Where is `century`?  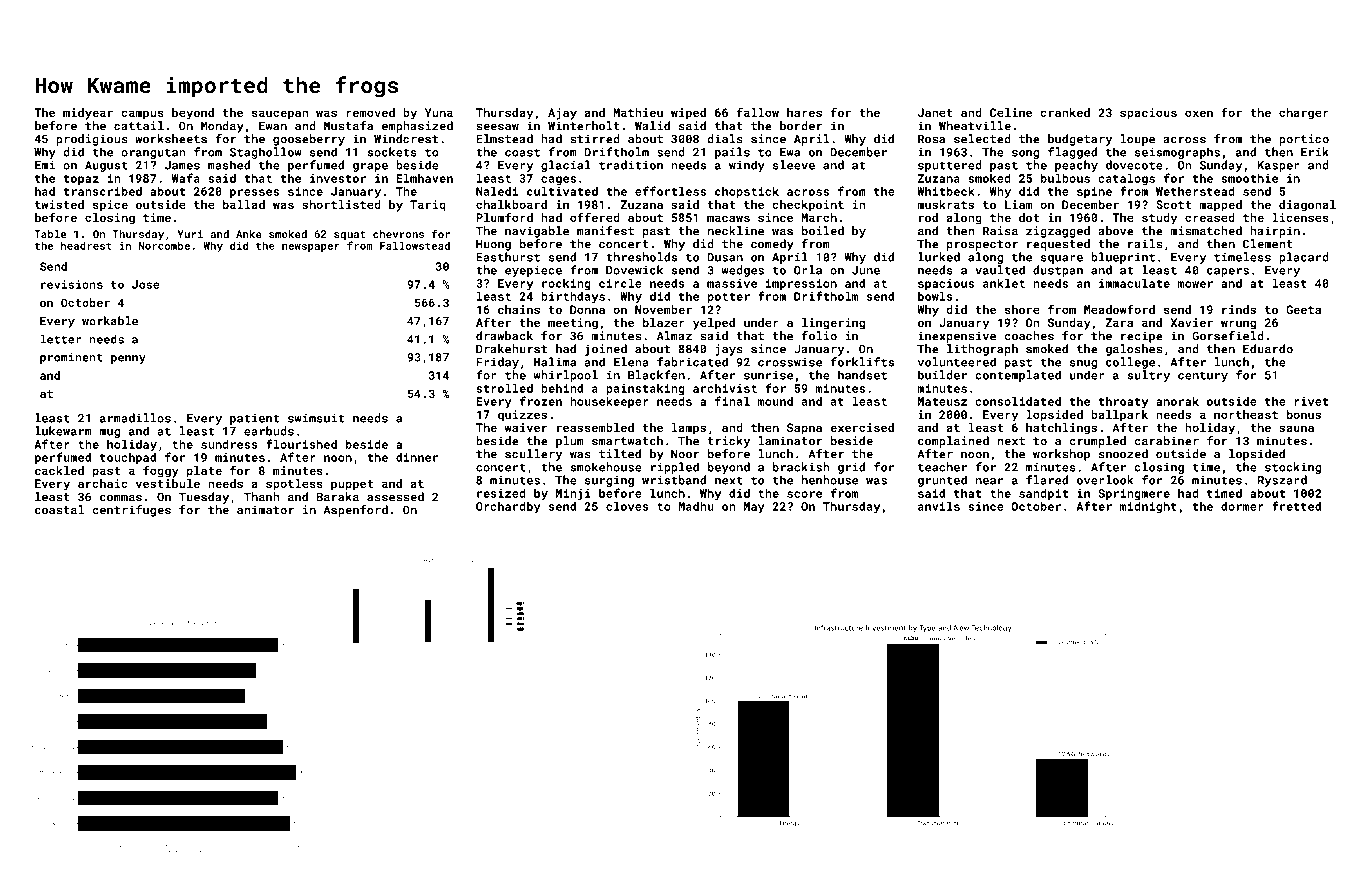
century is located at coordinates (1203, 376).
